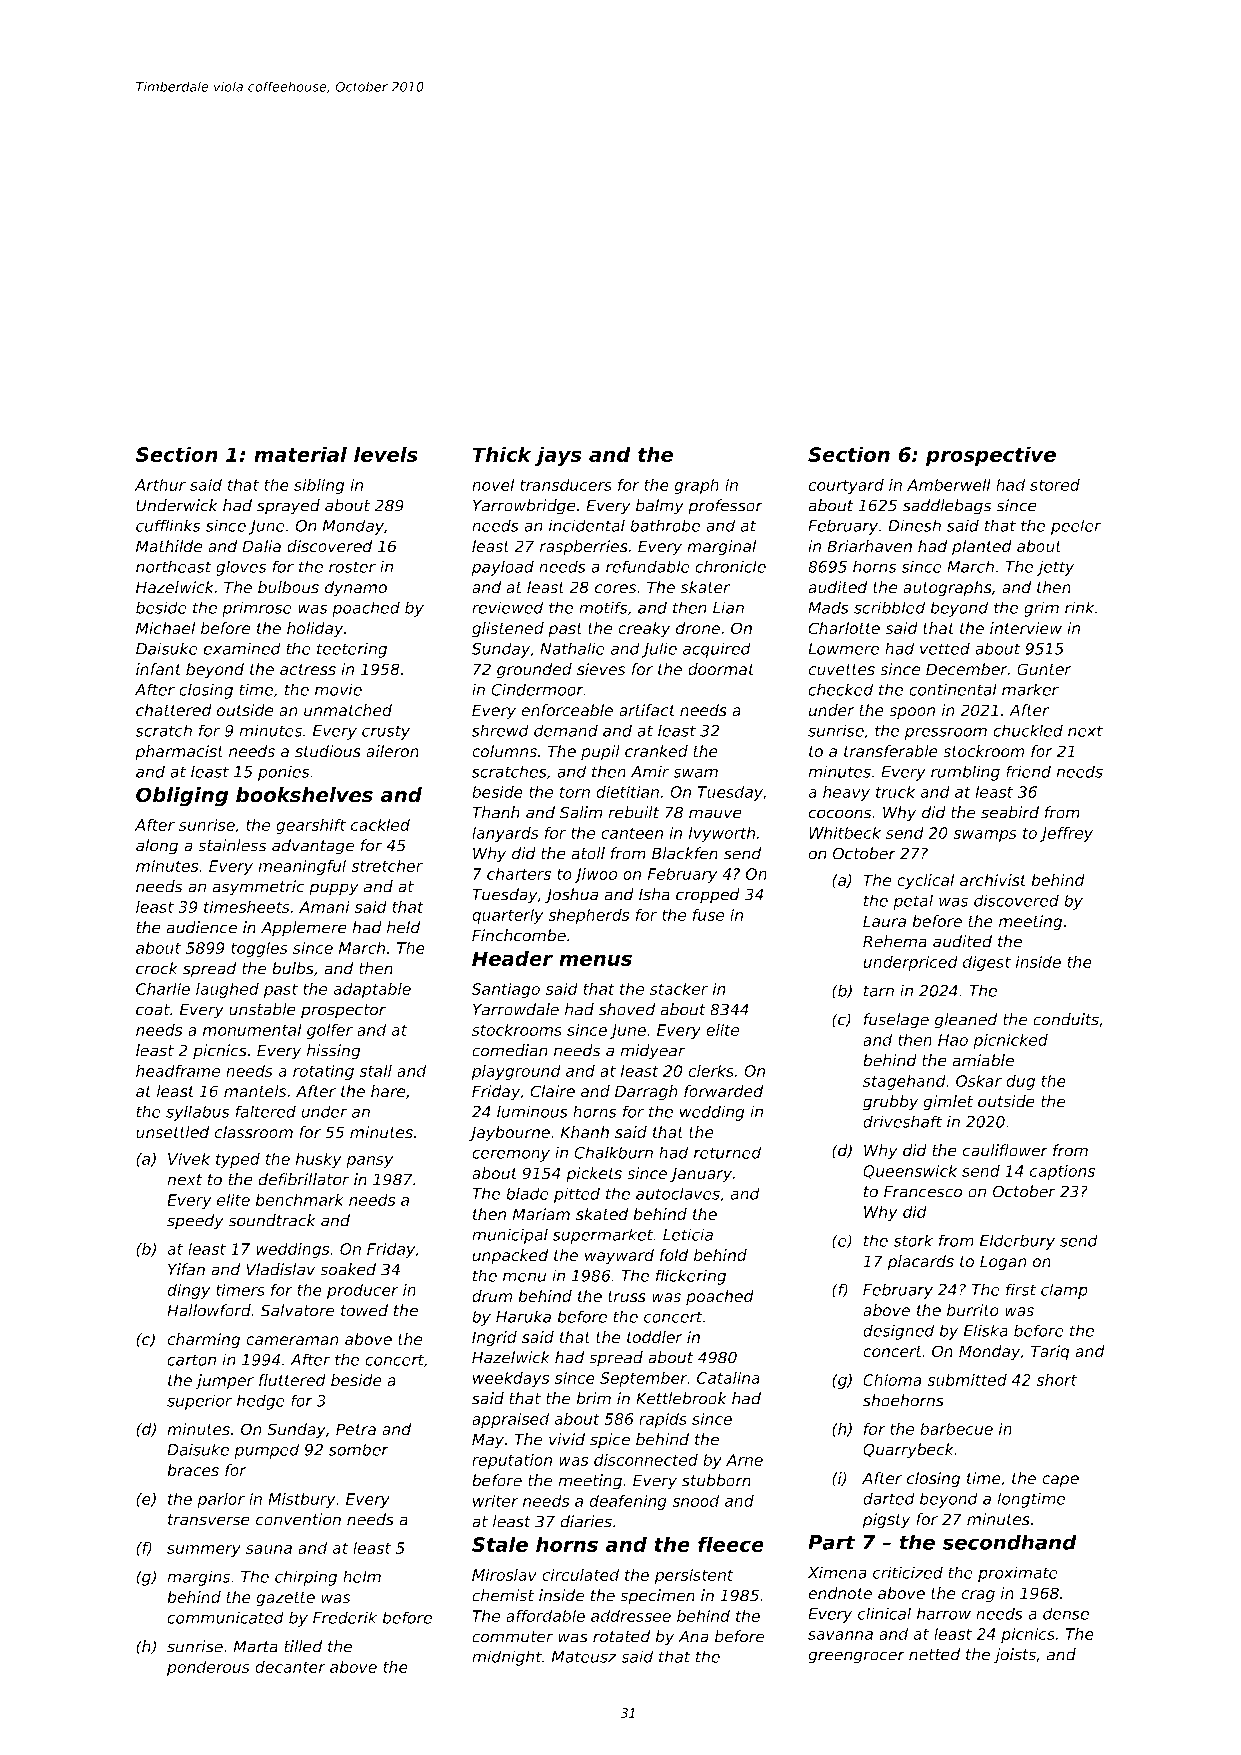  What do you see at coordinates (1009, 1542) in the screenshot?
I see `secondhand` at bounding box center [1009, 1542].
